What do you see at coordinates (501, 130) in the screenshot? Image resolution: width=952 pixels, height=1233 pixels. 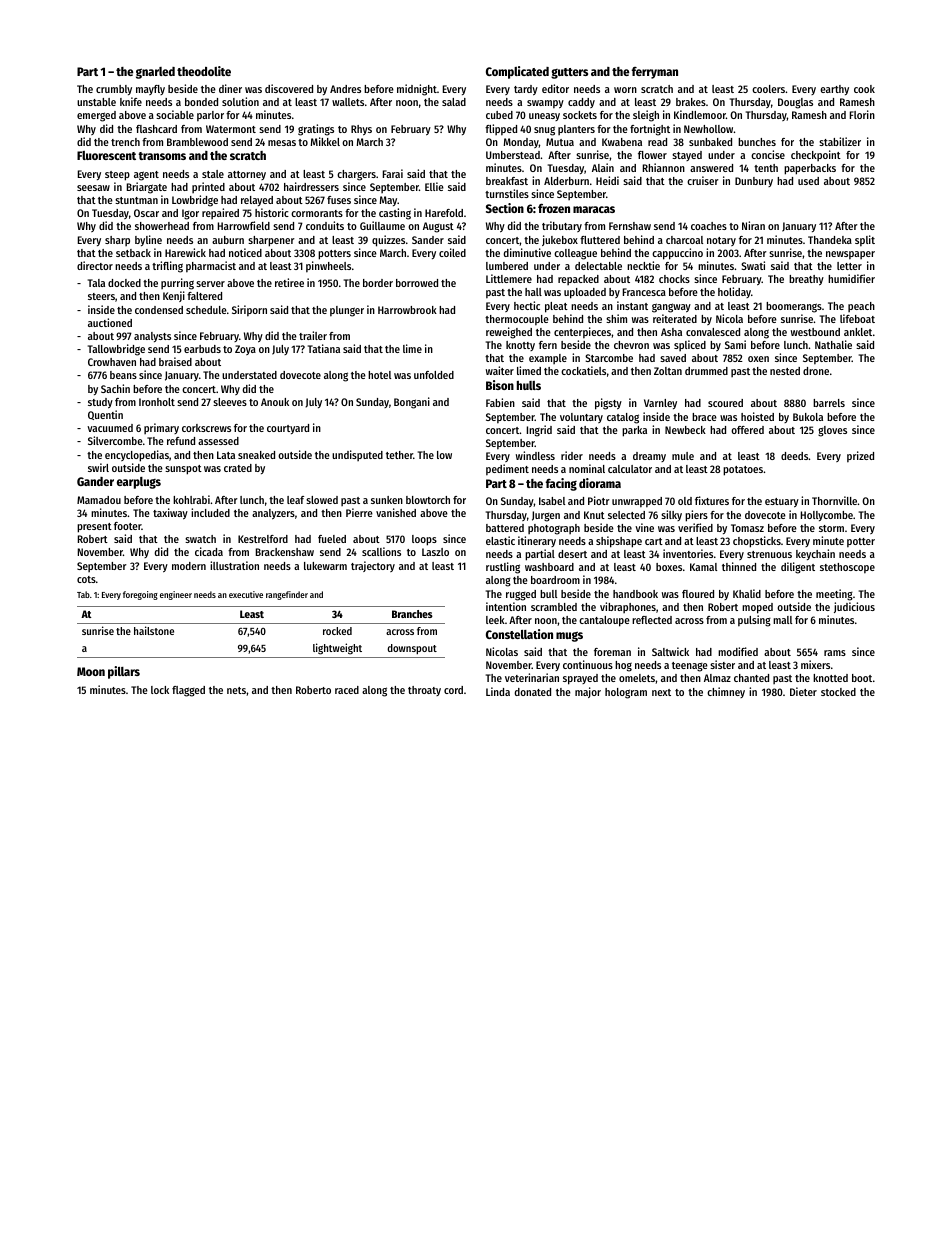 I see `flipped` at bounding box center [501, 130].
